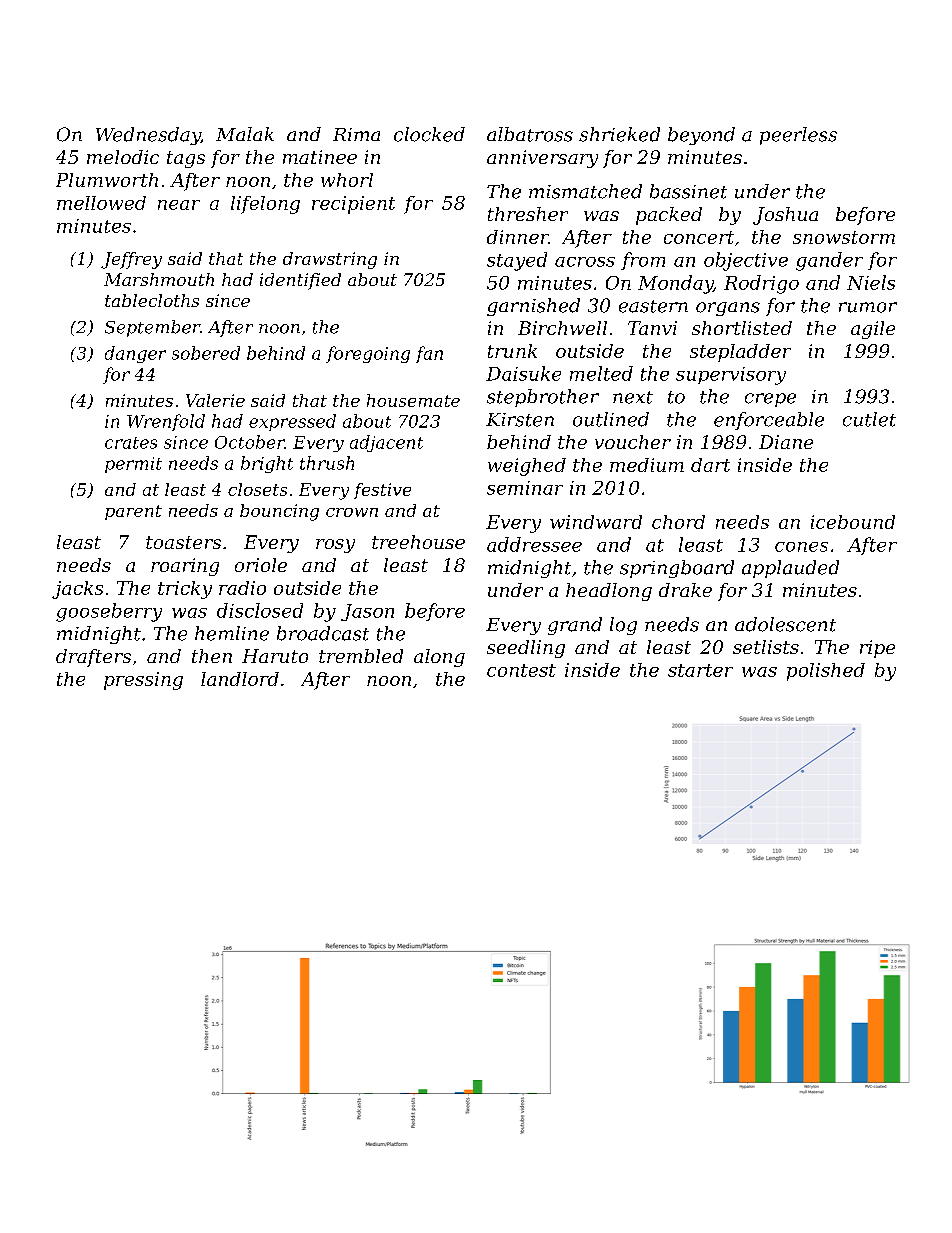  Describe the element at coordinates (356, 134) in the screenshot. I see `Rima` at that location.
